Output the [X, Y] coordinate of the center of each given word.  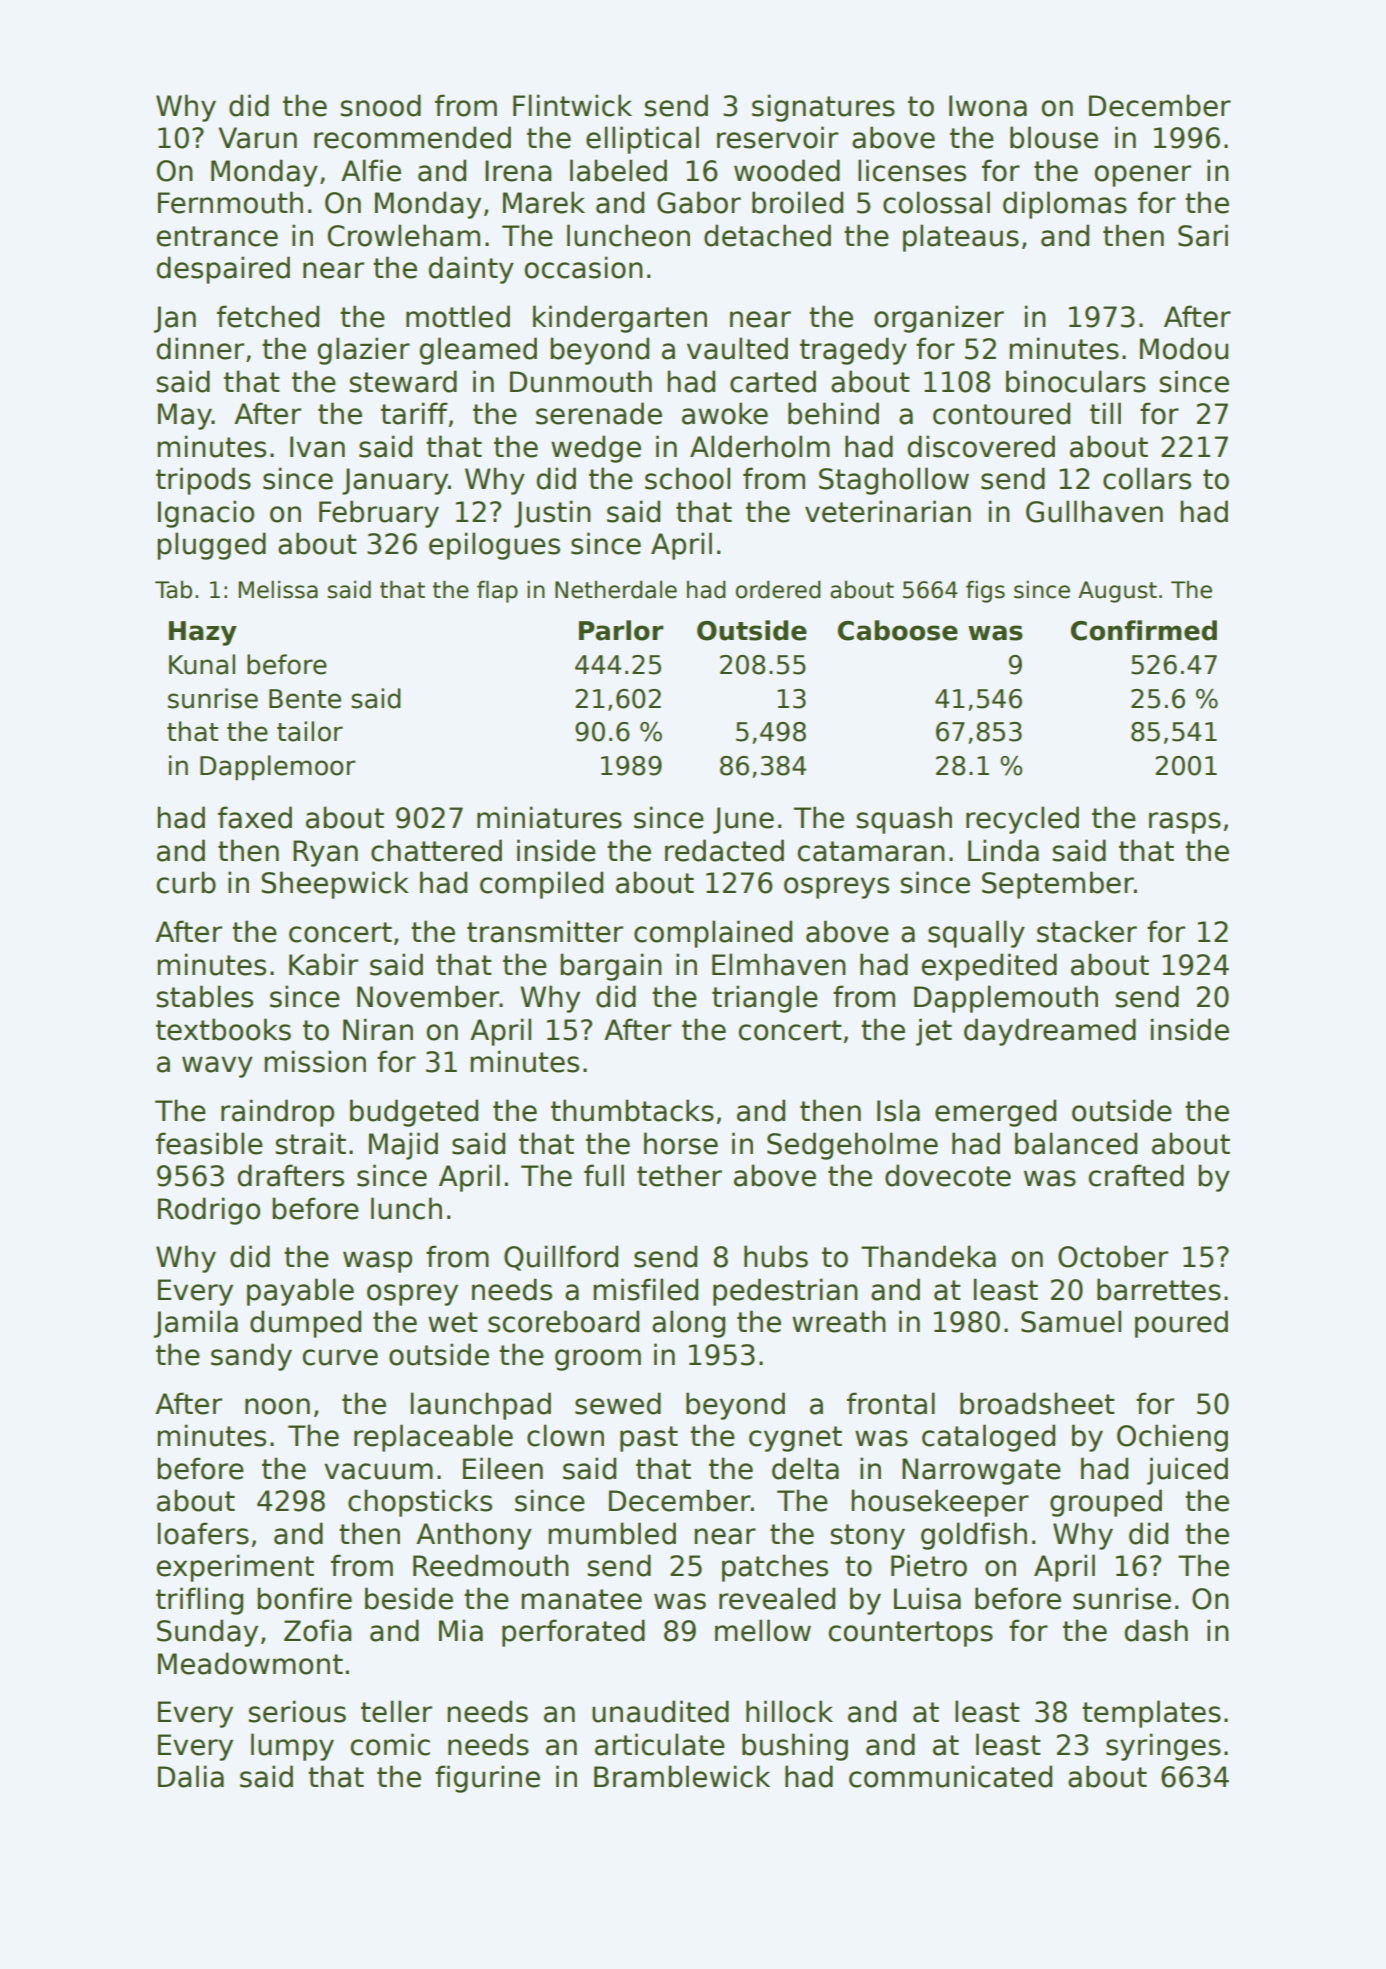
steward [403, 381]
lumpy [292, 1747]
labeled [618, 170]
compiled [541, 885]
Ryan [325, 853]
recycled [1022, 820]
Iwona [988, 106]
